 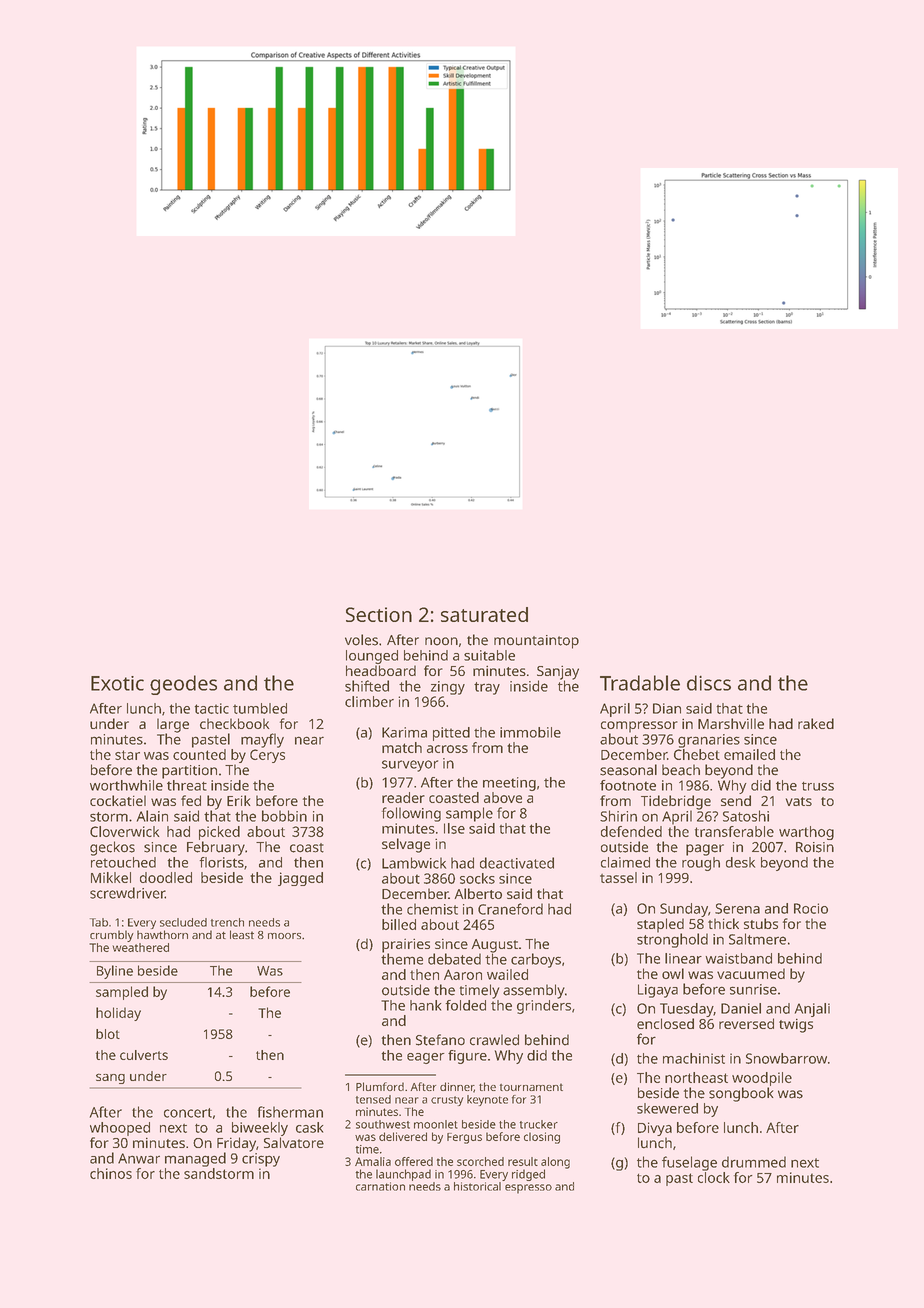 I want to click on headboard, so click(x=381, y=670).
